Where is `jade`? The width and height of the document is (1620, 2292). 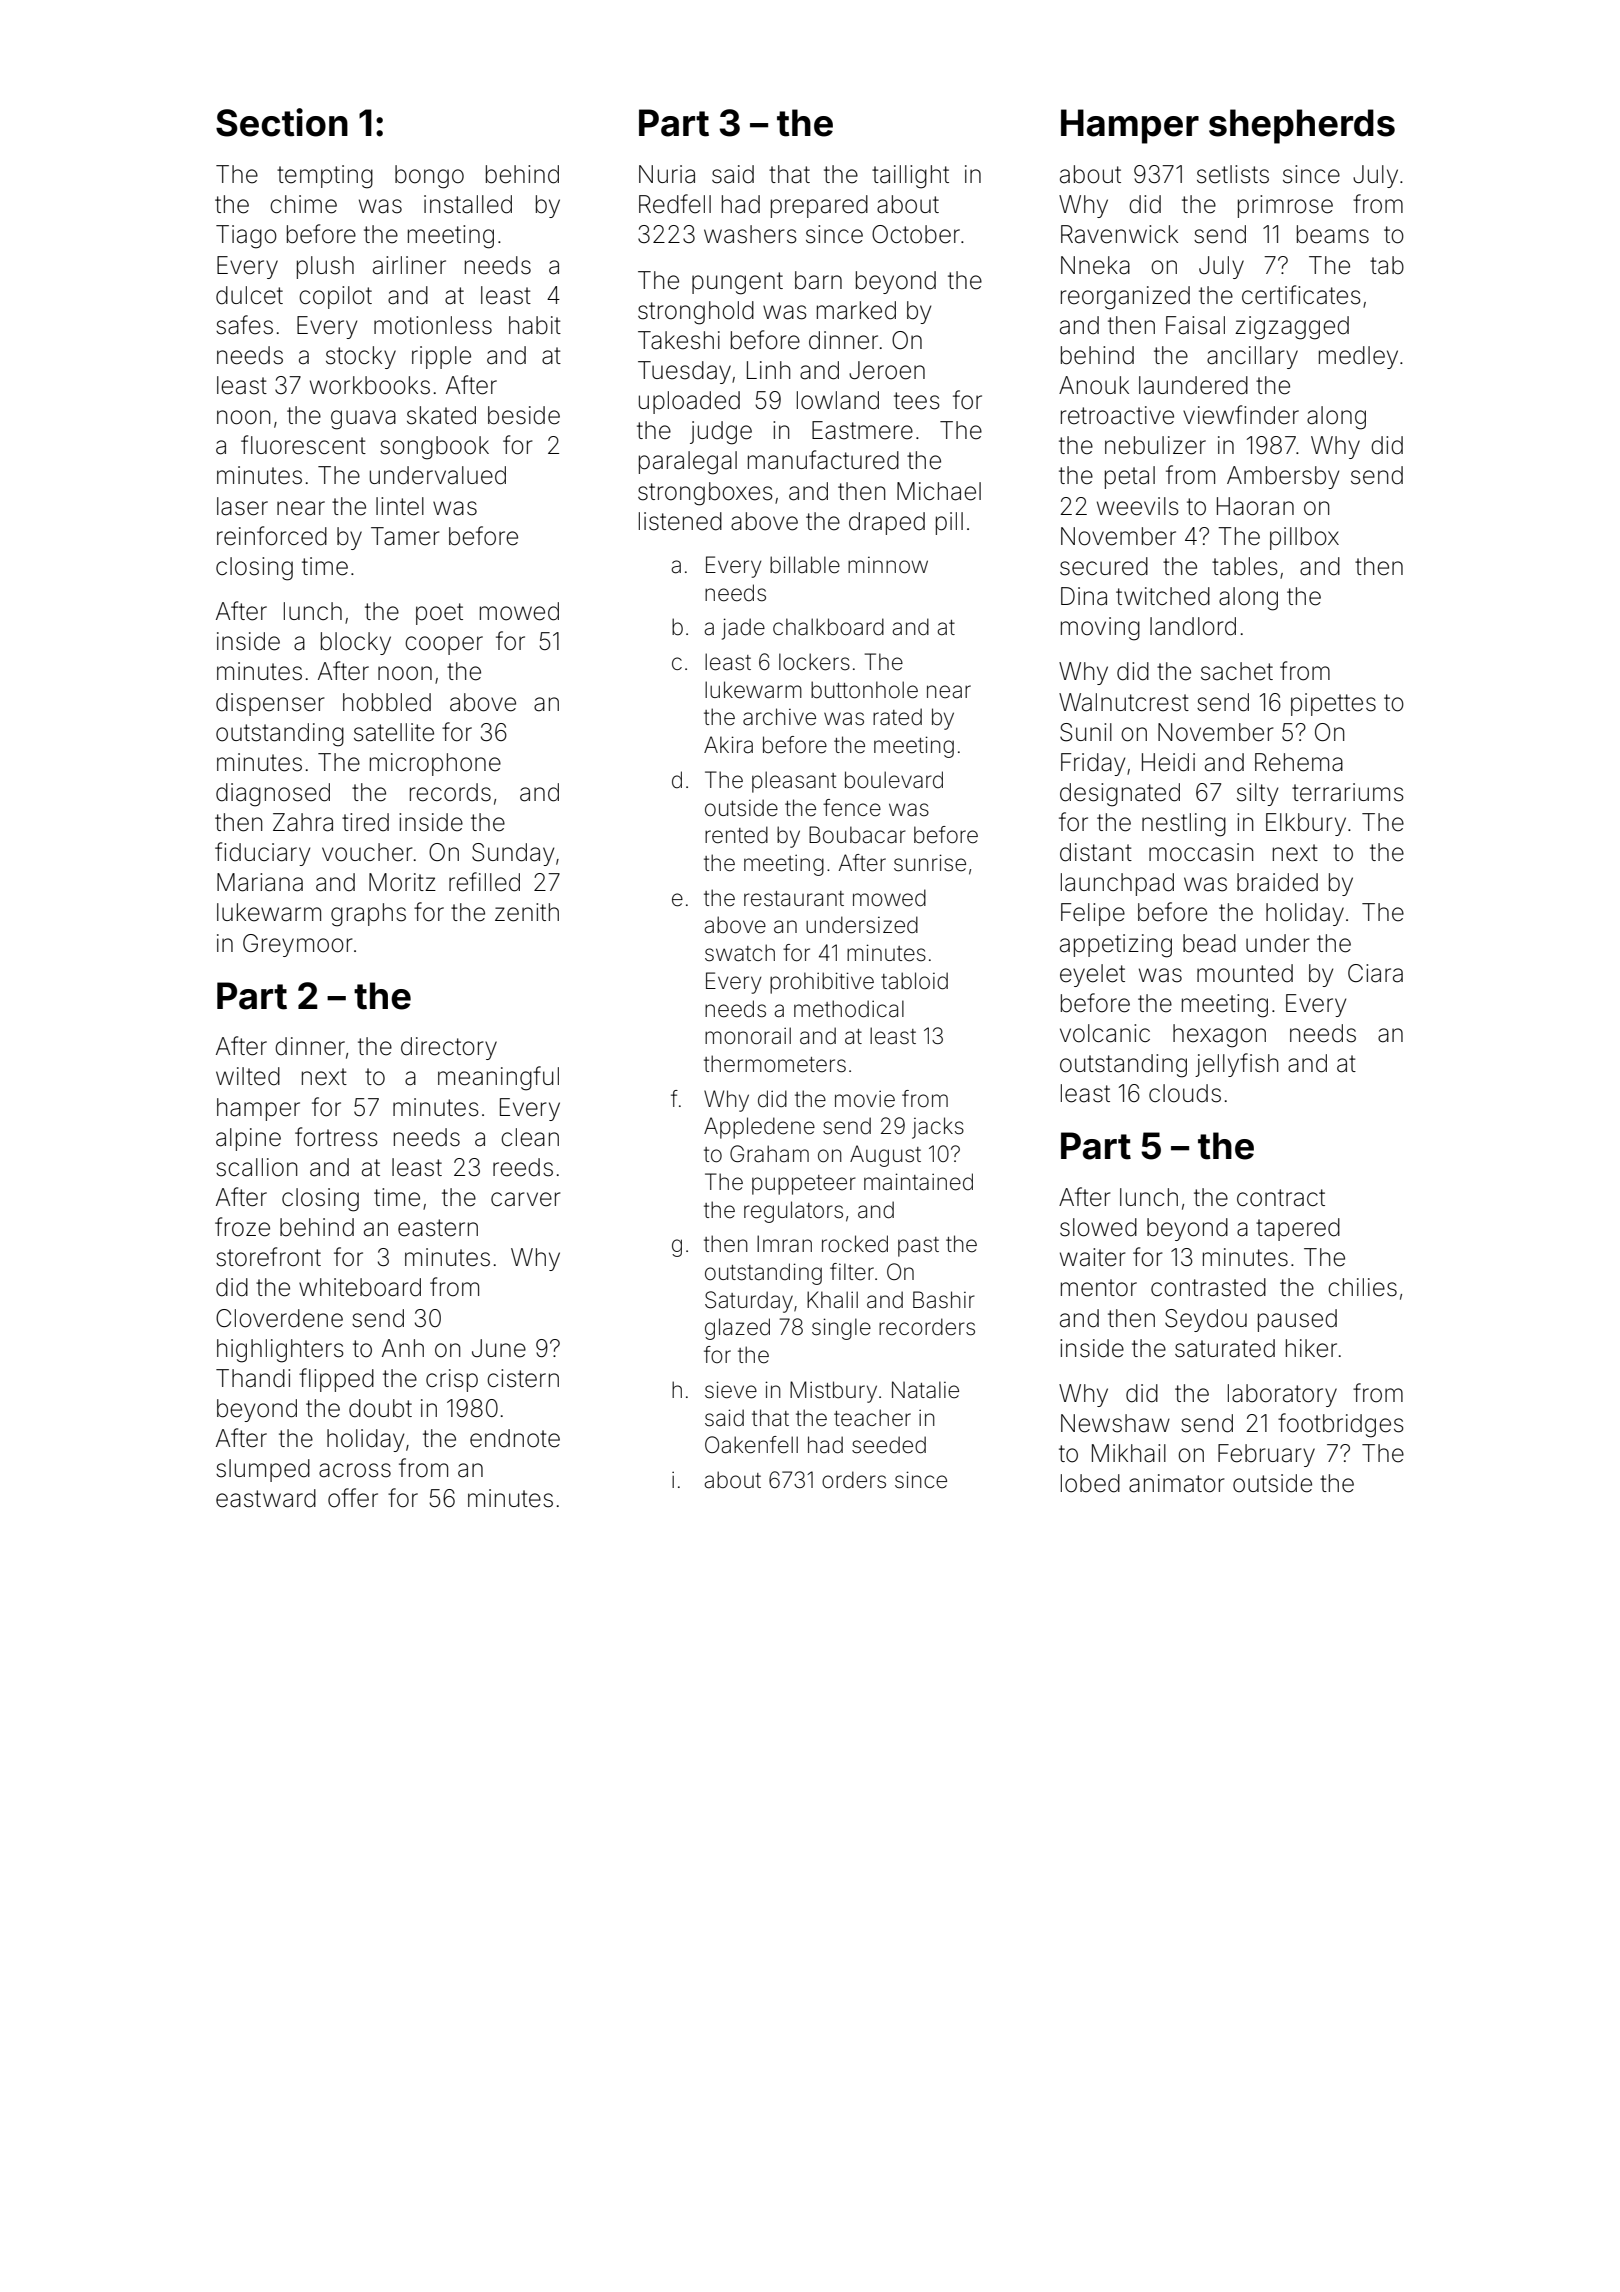
jade is located at coordinates (743, 629).
